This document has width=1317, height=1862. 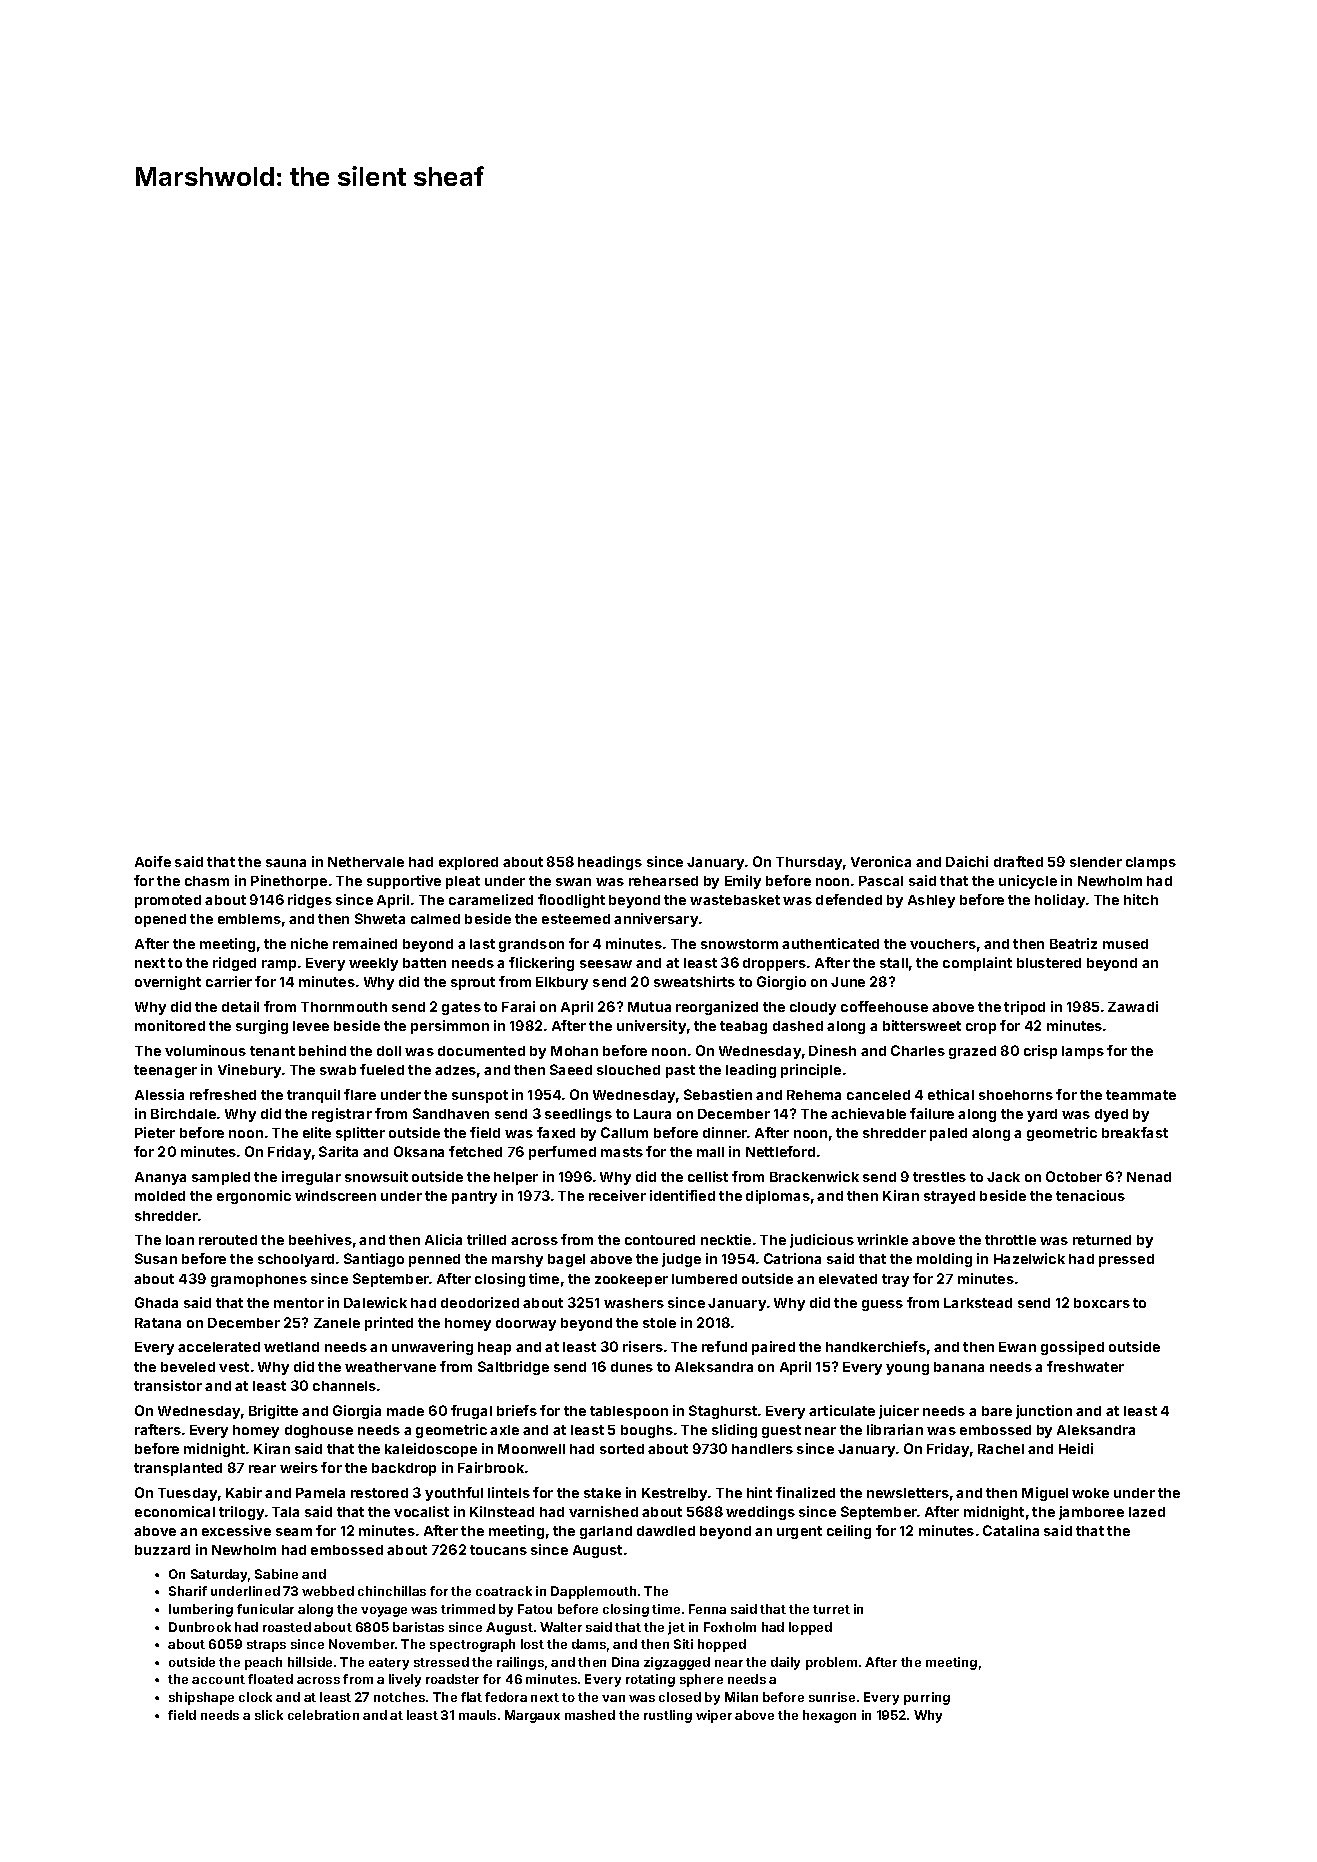 What do you see at coordinates (200, 1627) in the document?
I see `Dunbrook` at bounding box center [200, 1627].
